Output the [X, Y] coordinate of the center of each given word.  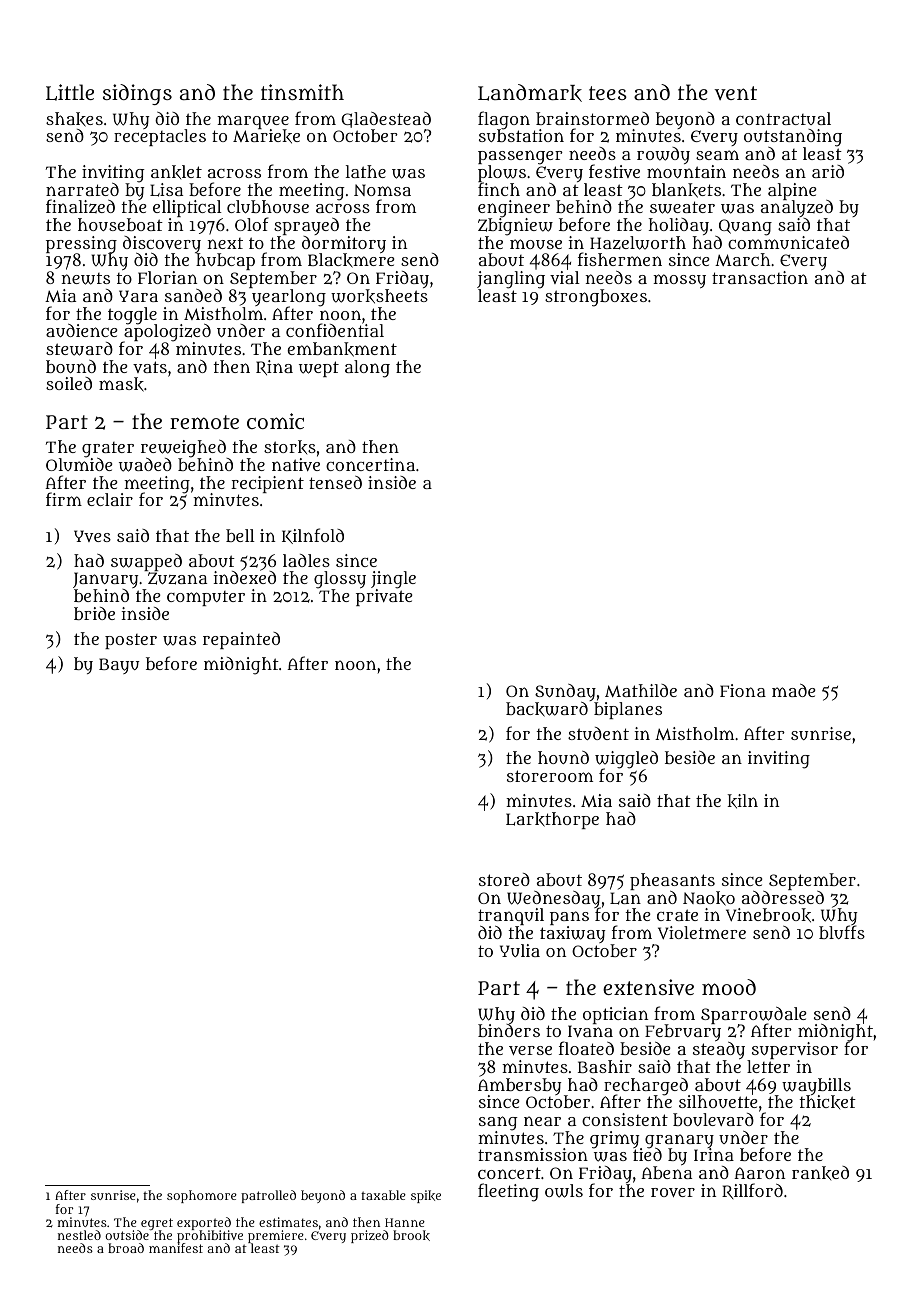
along [367, 369]
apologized [167, 333]
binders [509, 1031]
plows [502, 174]
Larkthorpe [552, 820]
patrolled [268, 1196]
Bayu [119, 666]
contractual [783, 118]
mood [729, 987]
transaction [760, 277]
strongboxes [596, 298]
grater [108, 450]
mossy [679, 281]
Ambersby [519, 1087]
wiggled [626, 760]
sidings [137, 94]
